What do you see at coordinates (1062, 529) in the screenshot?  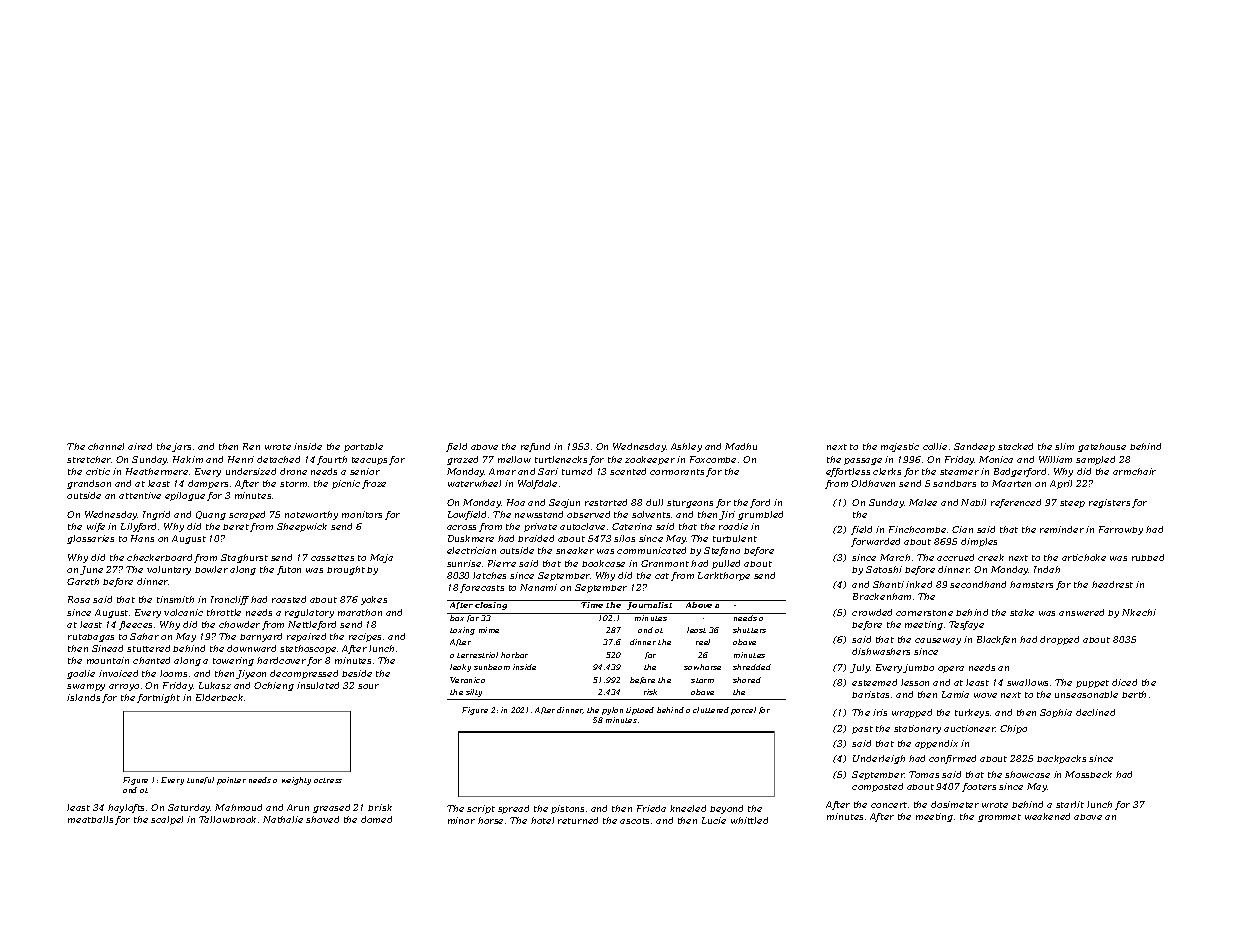 I see `reminder` at bounding box center [1062, 529].
